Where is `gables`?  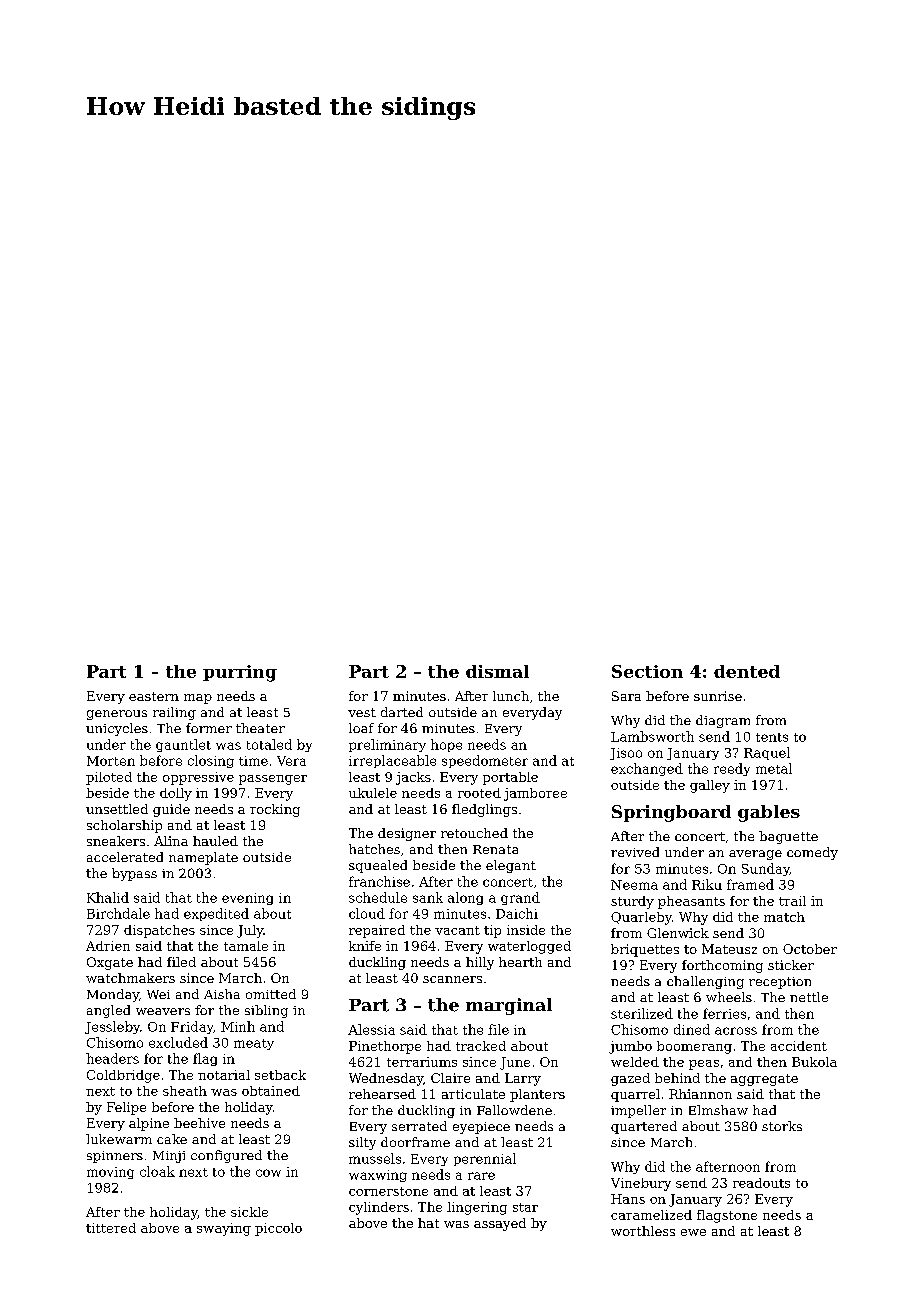
gables is located at coordinates (769, 813).
